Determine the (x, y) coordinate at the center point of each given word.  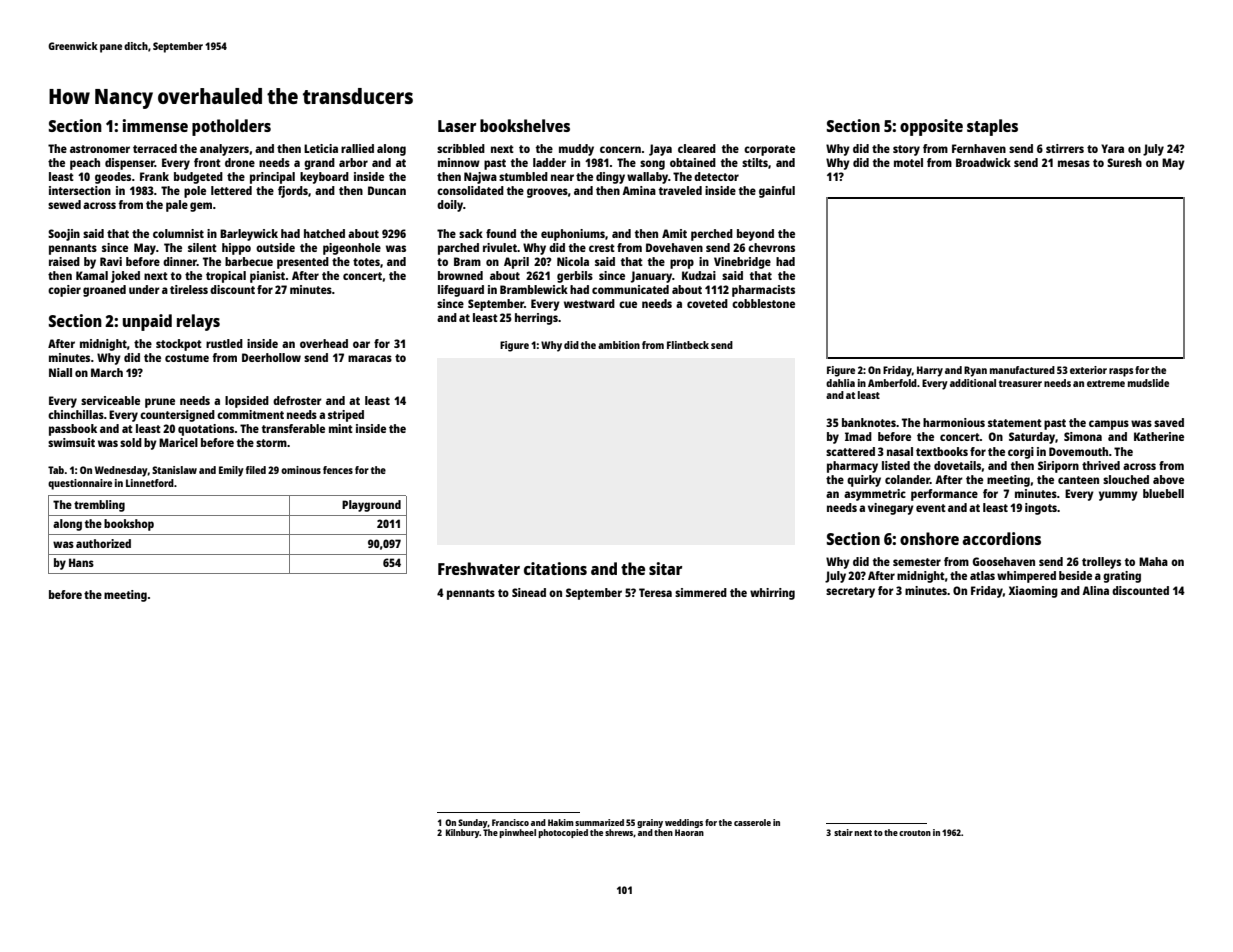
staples (992, 127)
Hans (81, 562)
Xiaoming (1033, 592)
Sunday (473, 823)
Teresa (655, 592)
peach (85, 164)
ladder (549, 162)
